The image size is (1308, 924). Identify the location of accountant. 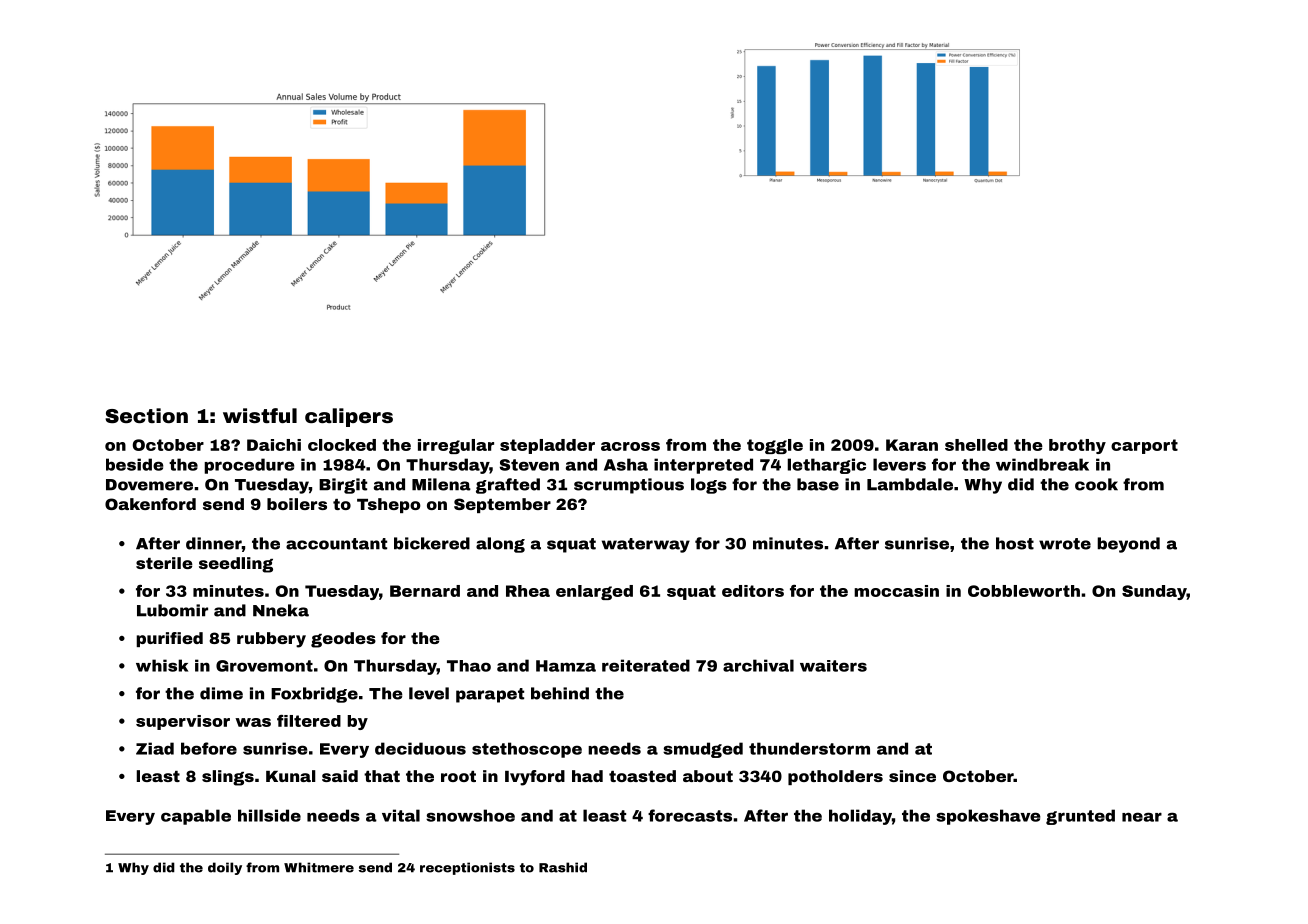
(336, 544).
